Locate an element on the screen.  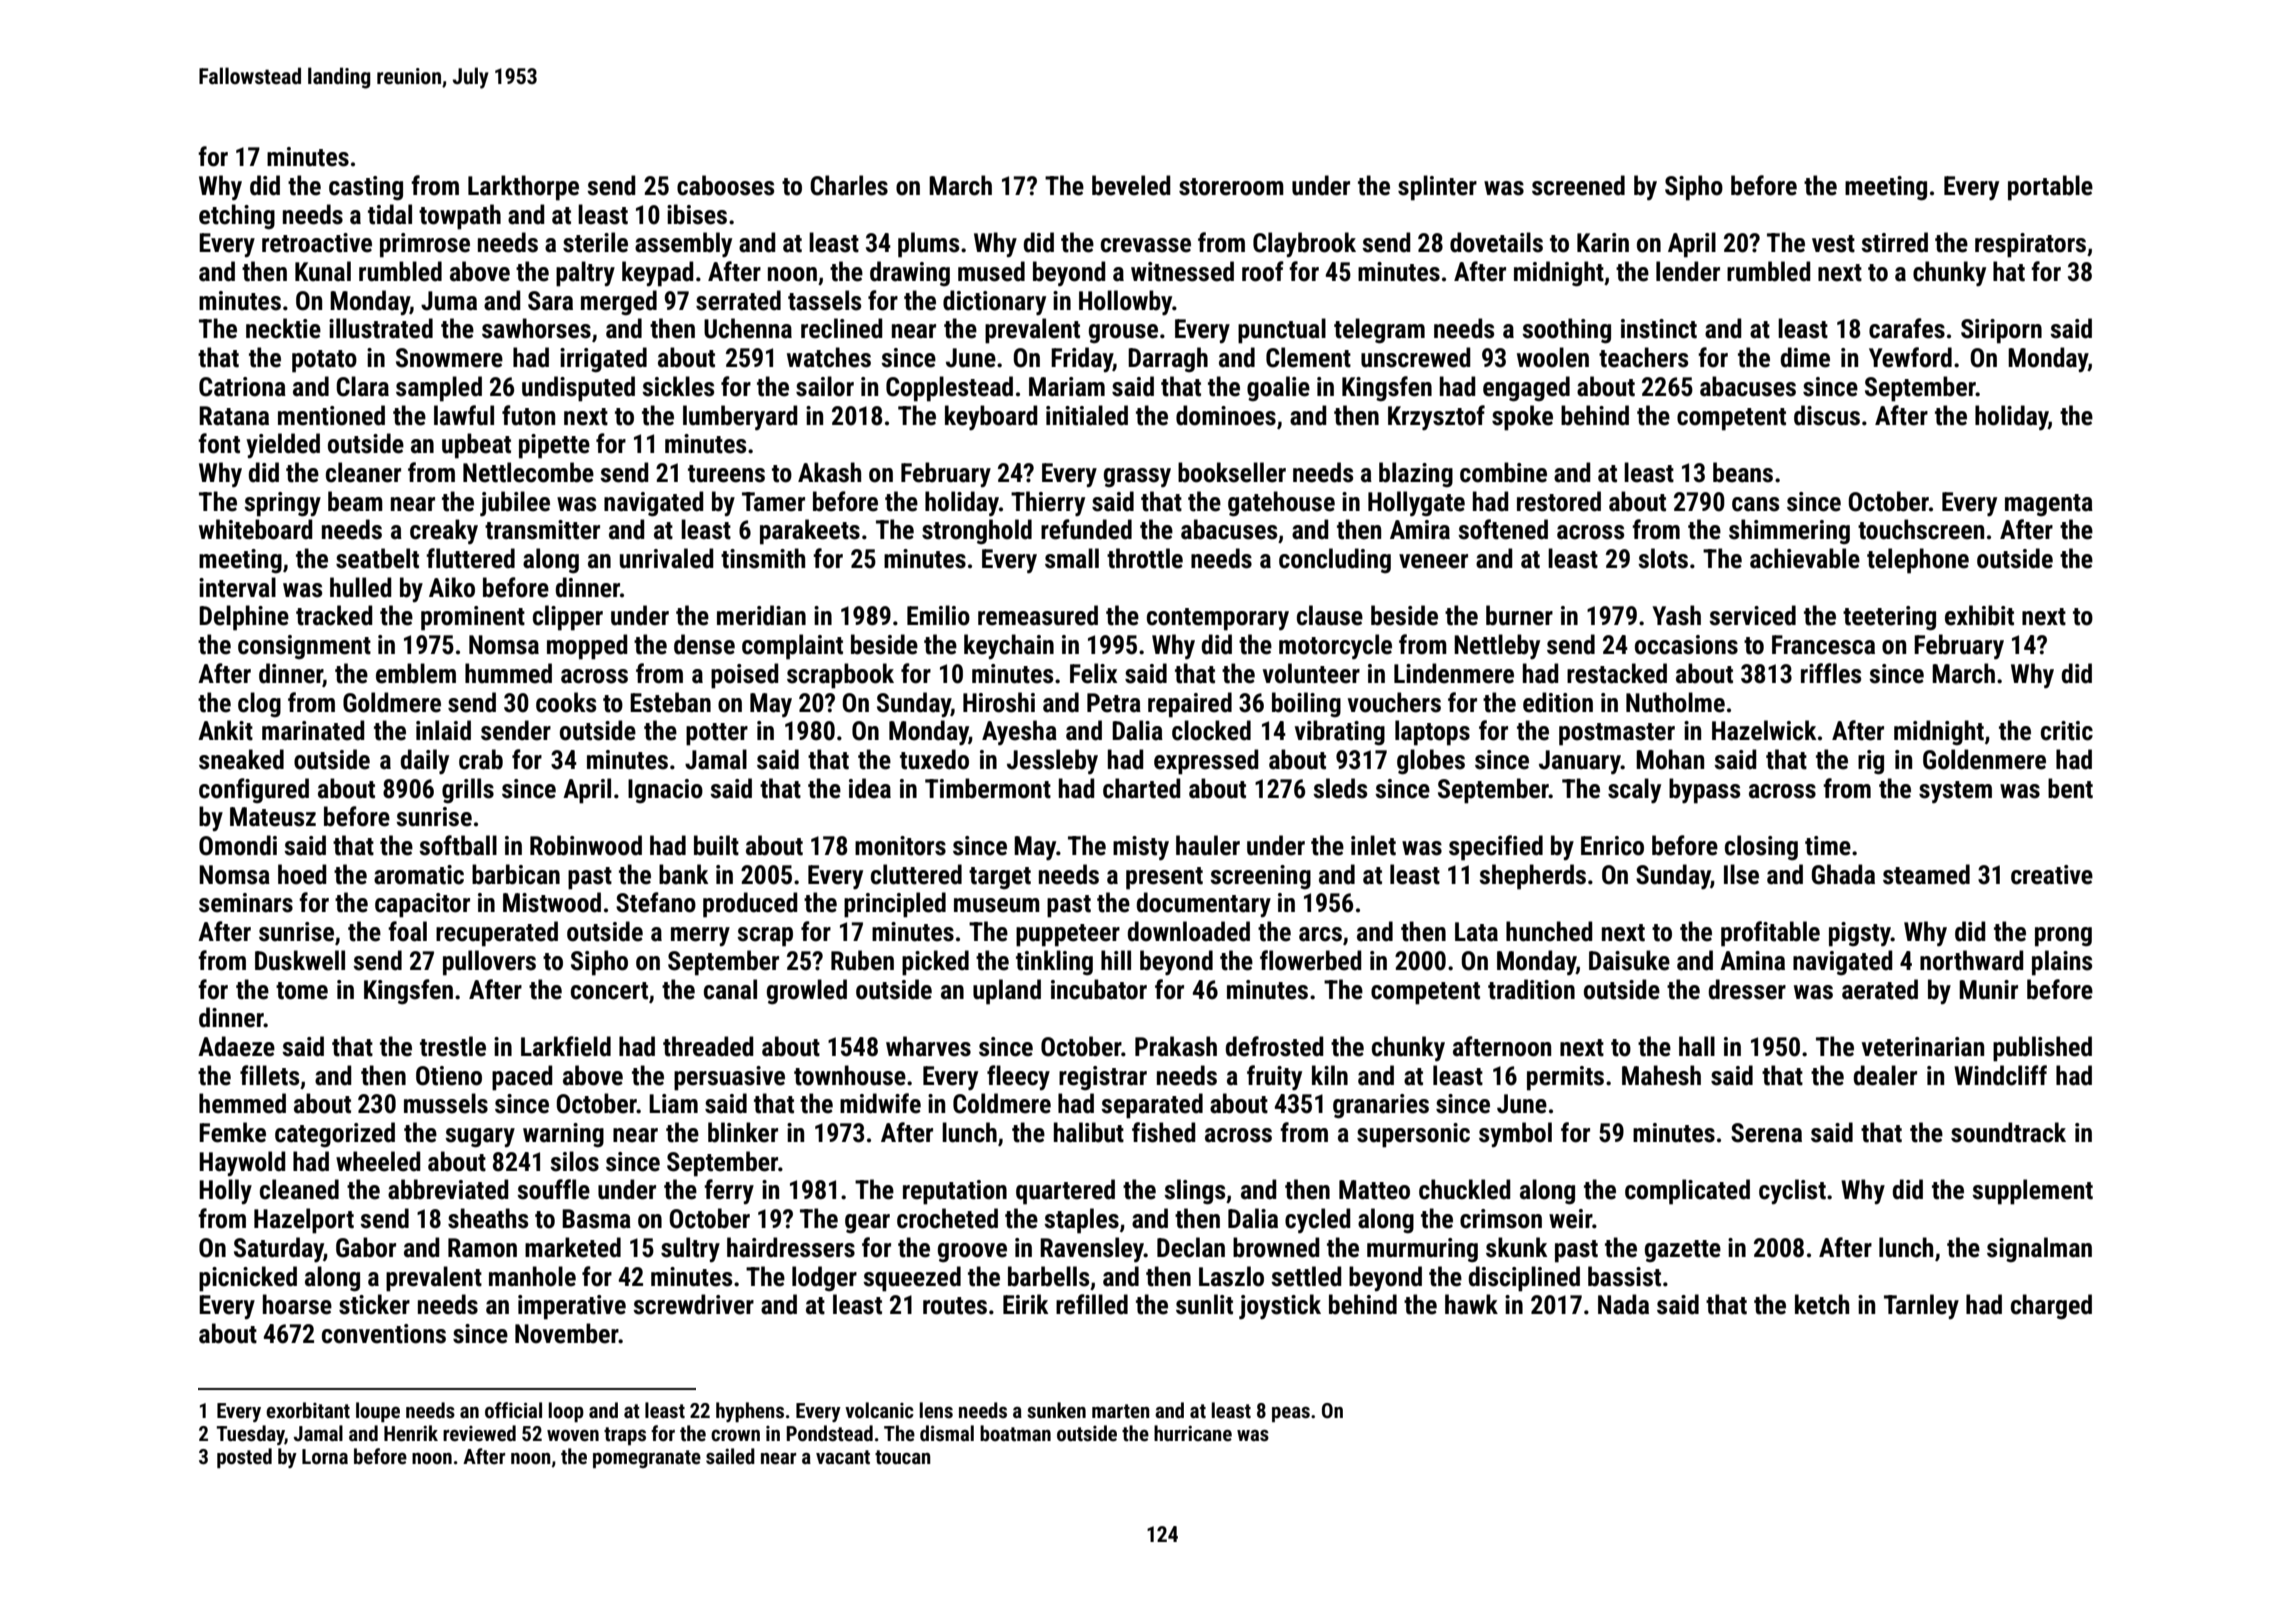
discus is located at coordinates (1827, 415).
